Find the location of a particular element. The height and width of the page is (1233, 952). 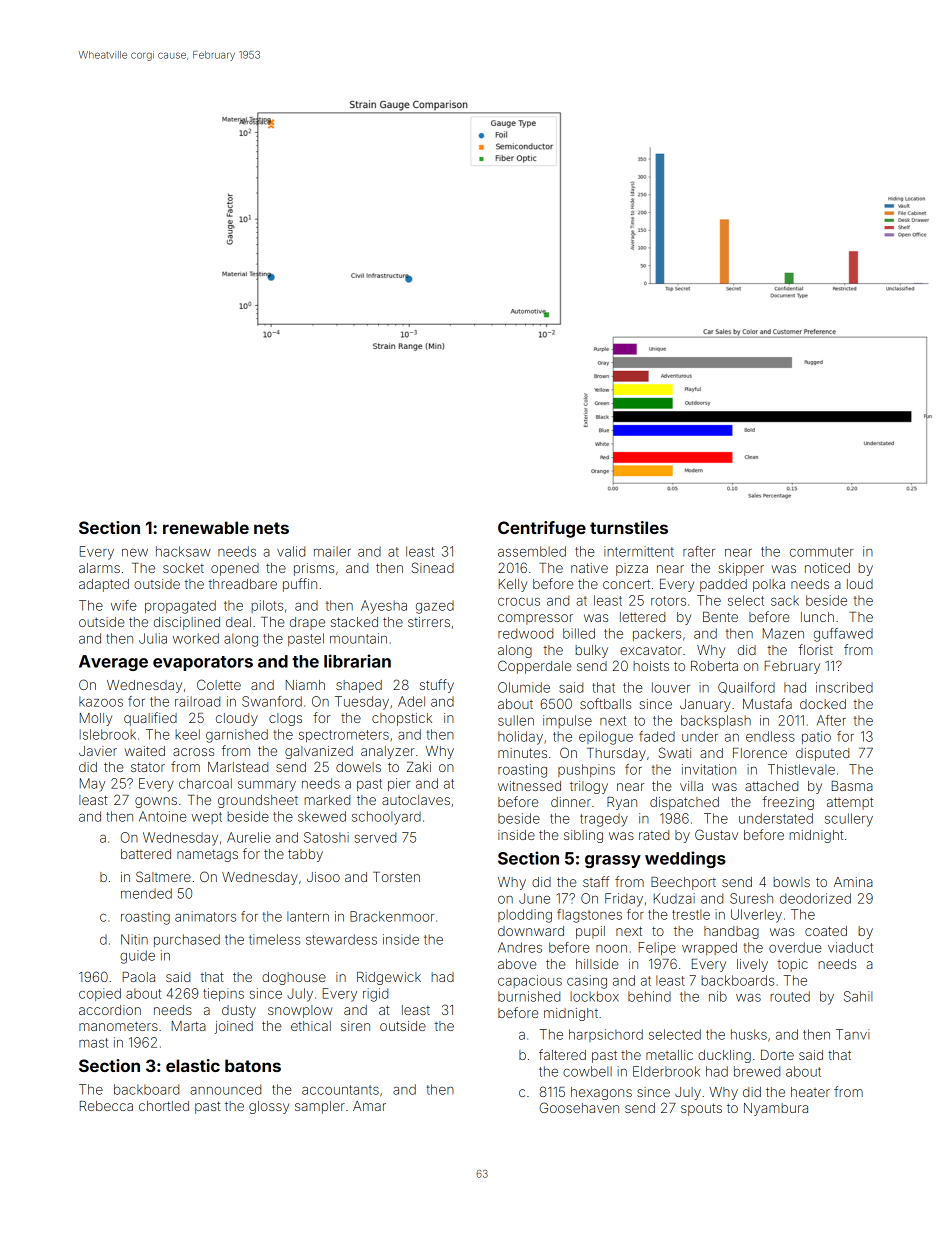

battered is located at coordinates (146, 854).
